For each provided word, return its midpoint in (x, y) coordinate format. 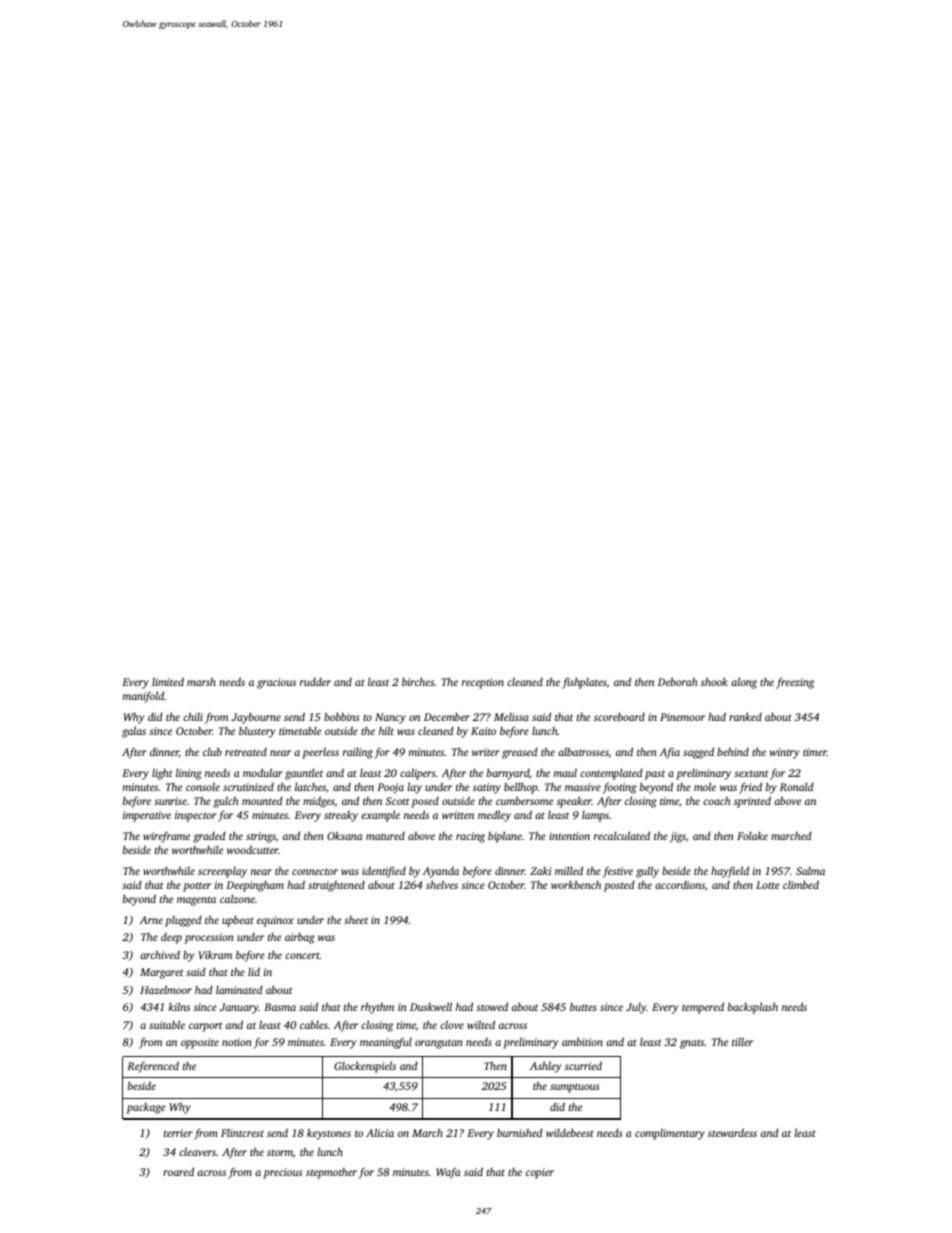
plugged (183, 921)
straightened (336, 886)
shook (714, 681)
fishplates (584, 683)
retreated (246, 752)
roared (178, 1171)
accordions (680, 885)
